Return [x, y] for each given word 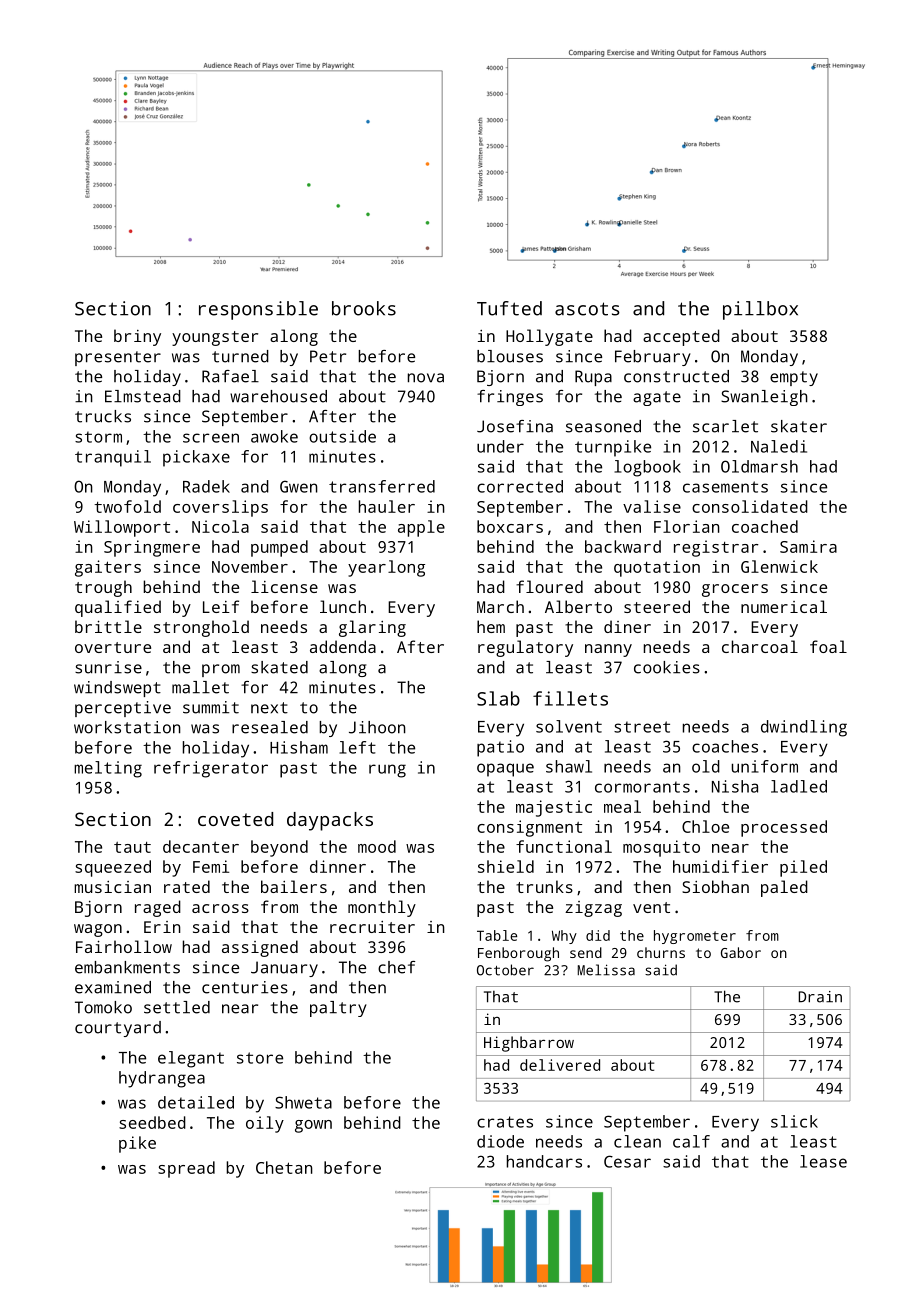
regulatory [525, 648]
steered [657, 606]
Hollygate [549, 337]
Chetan [284, 1167]
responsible [258, 310]
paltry [338, 1009]
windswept [117, 689]
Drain [820, 997]
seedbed [152, 1122]
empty [794, 378]
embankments [127, 967]
